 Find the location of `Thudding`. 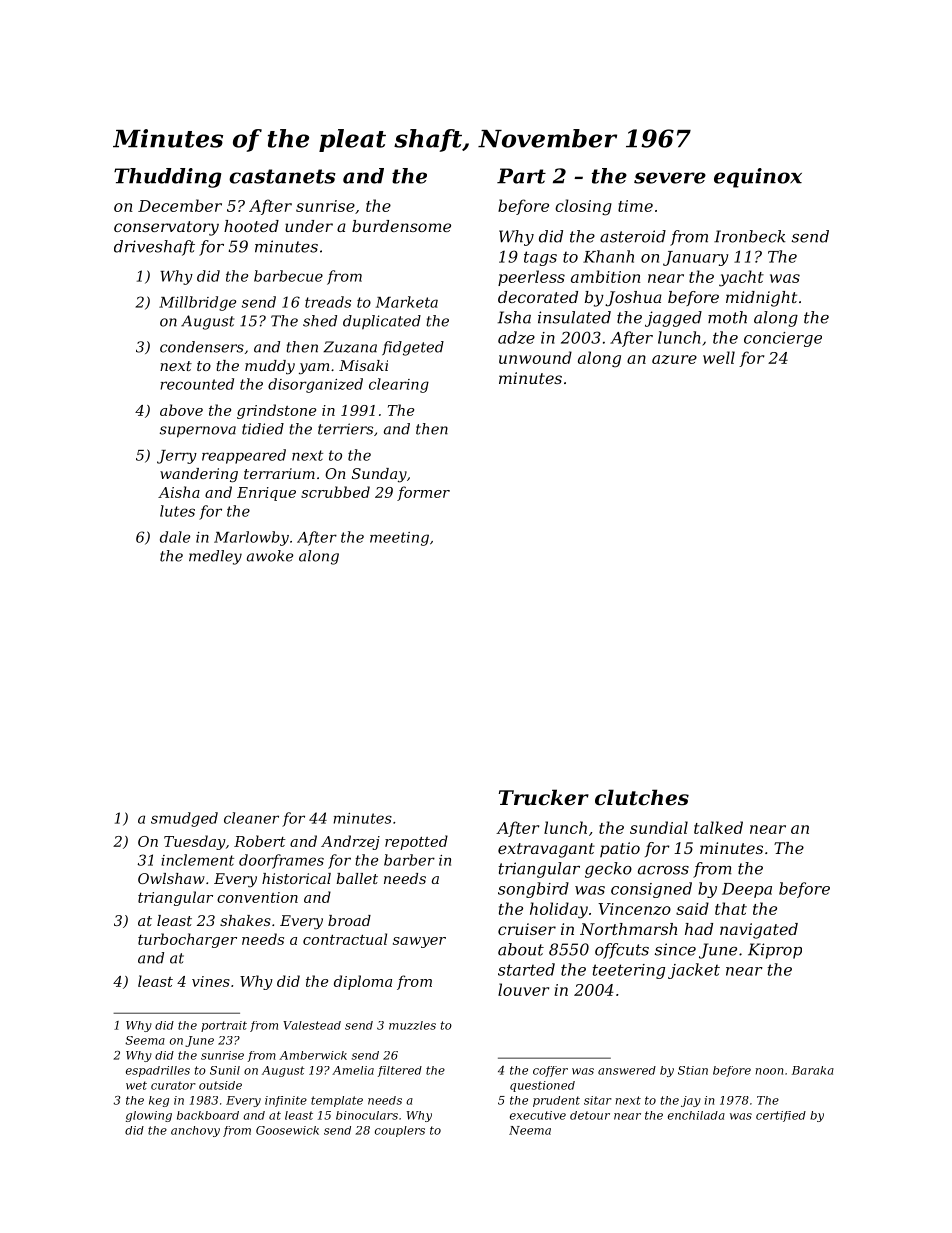

Thudding is located at coordinates (167, 178).
